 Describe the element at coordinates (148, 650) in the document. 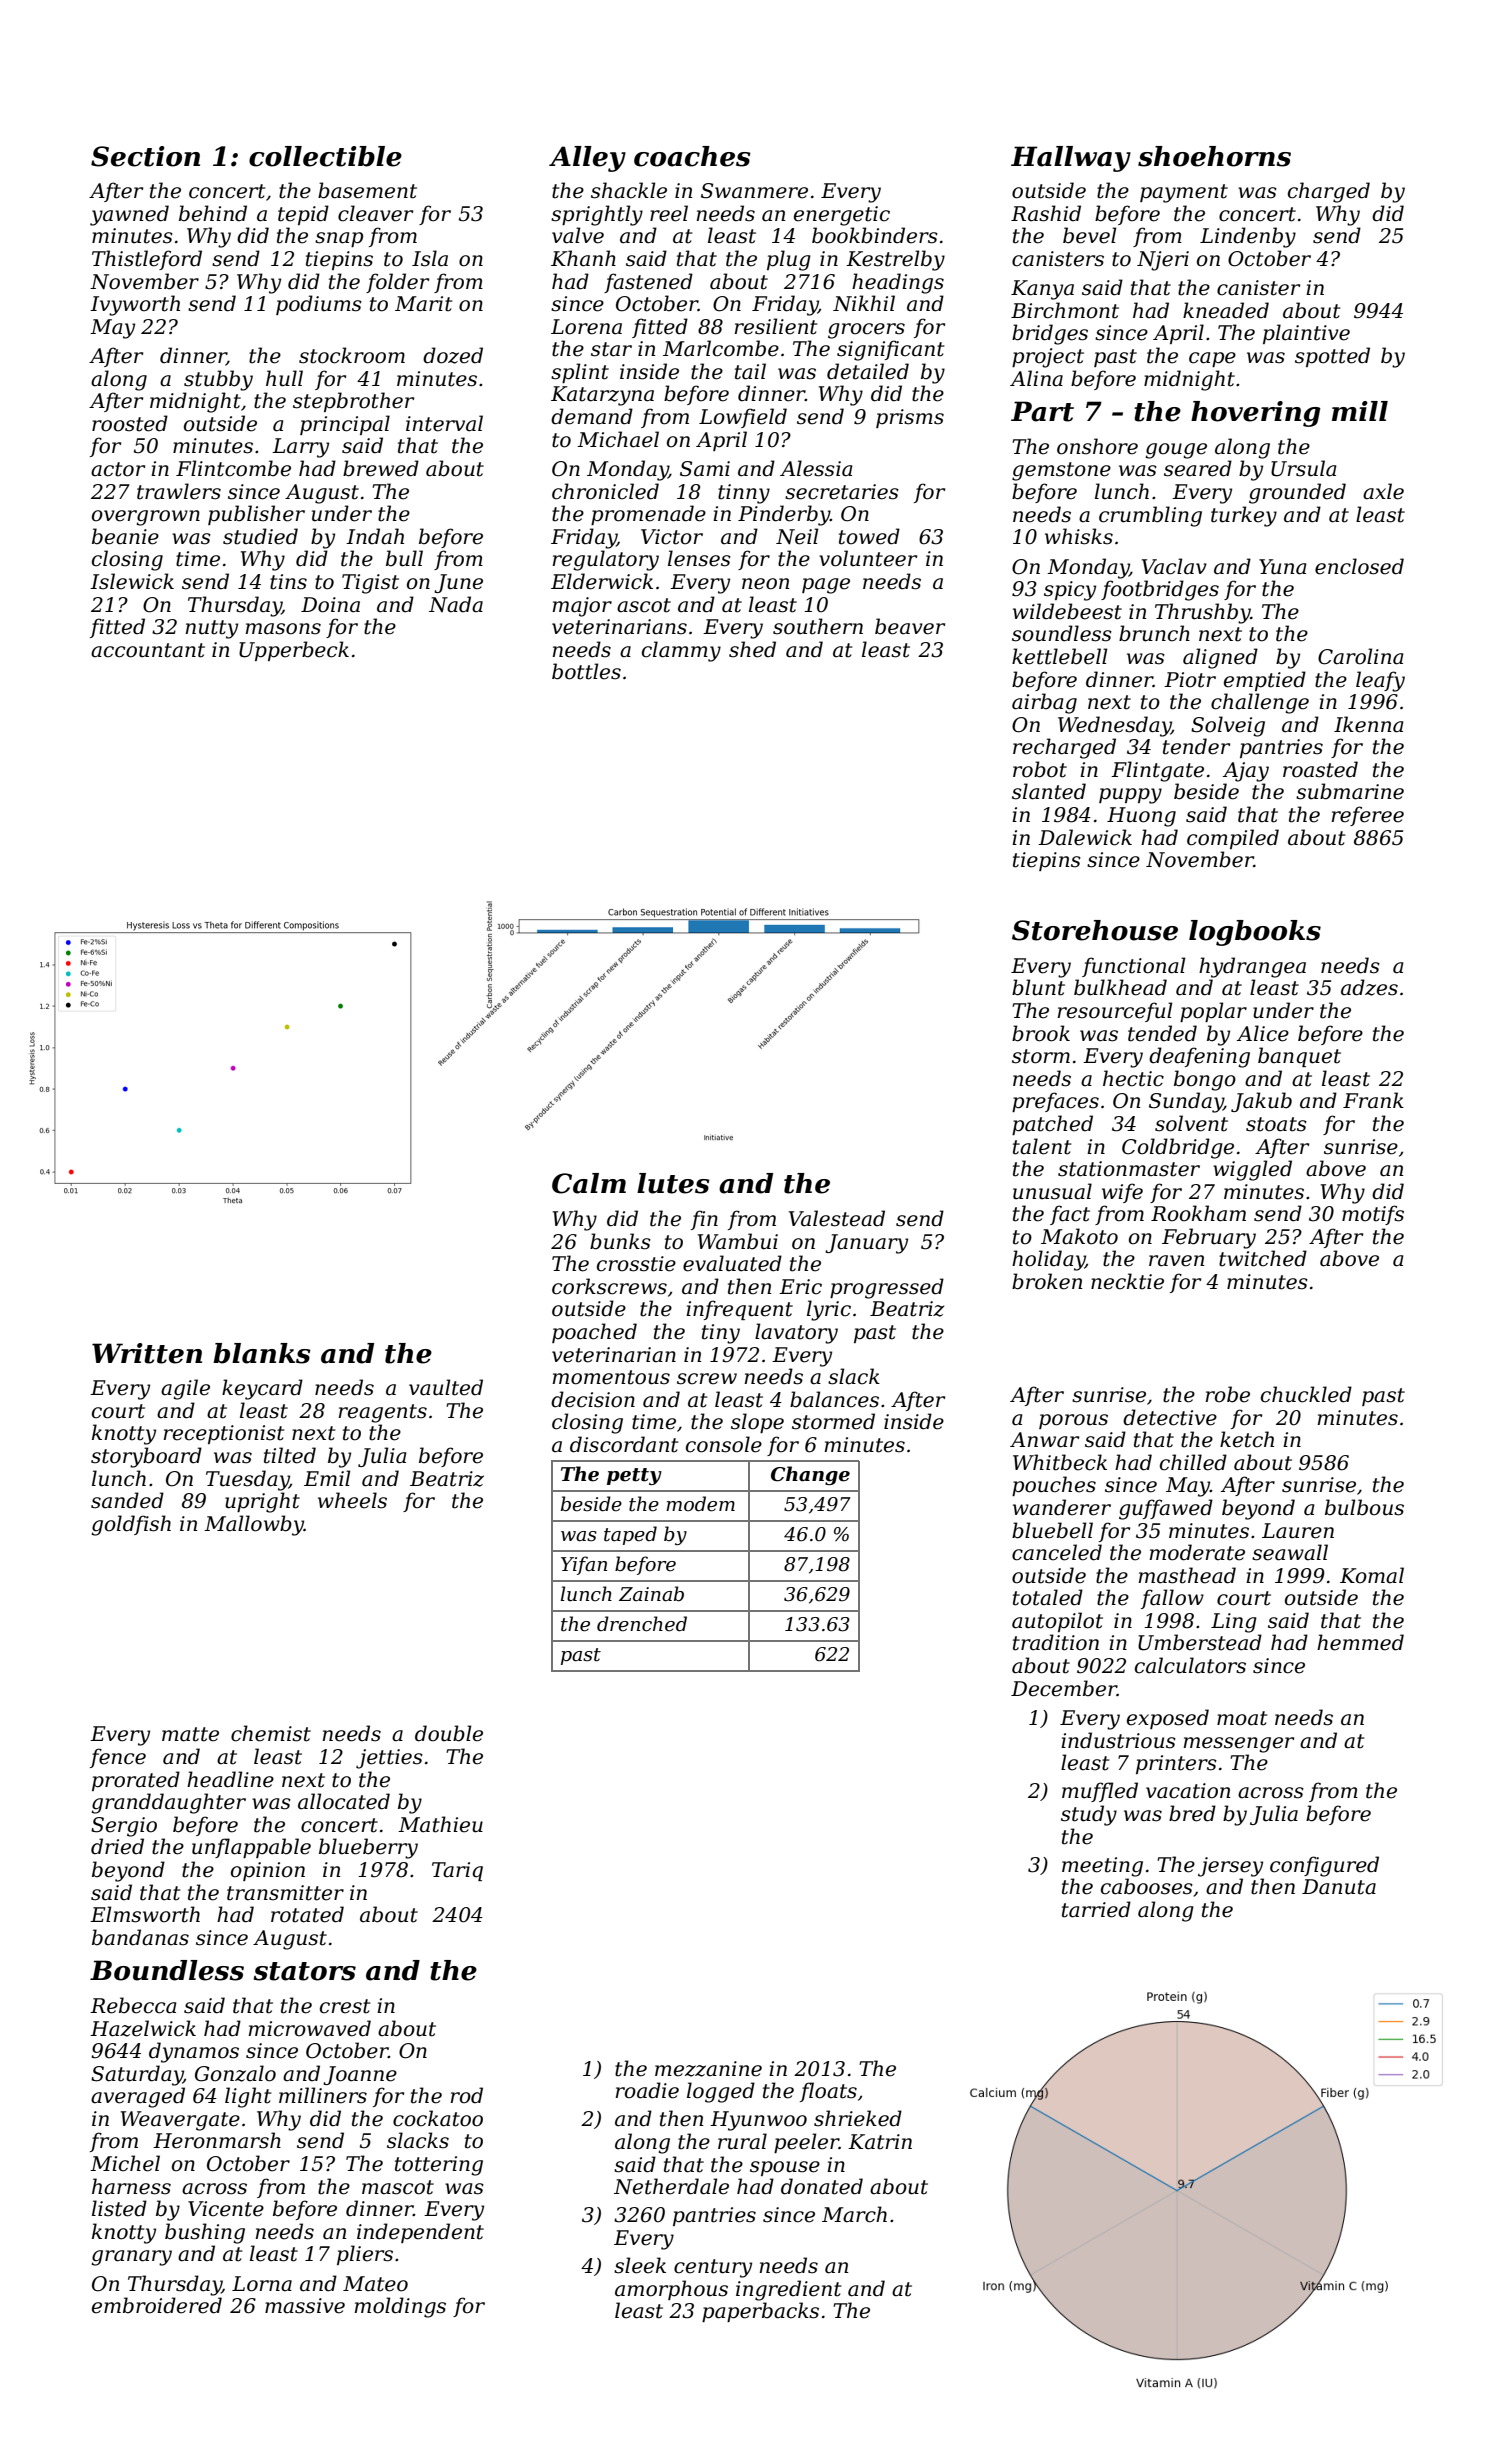

I see `accountant` at that location.
